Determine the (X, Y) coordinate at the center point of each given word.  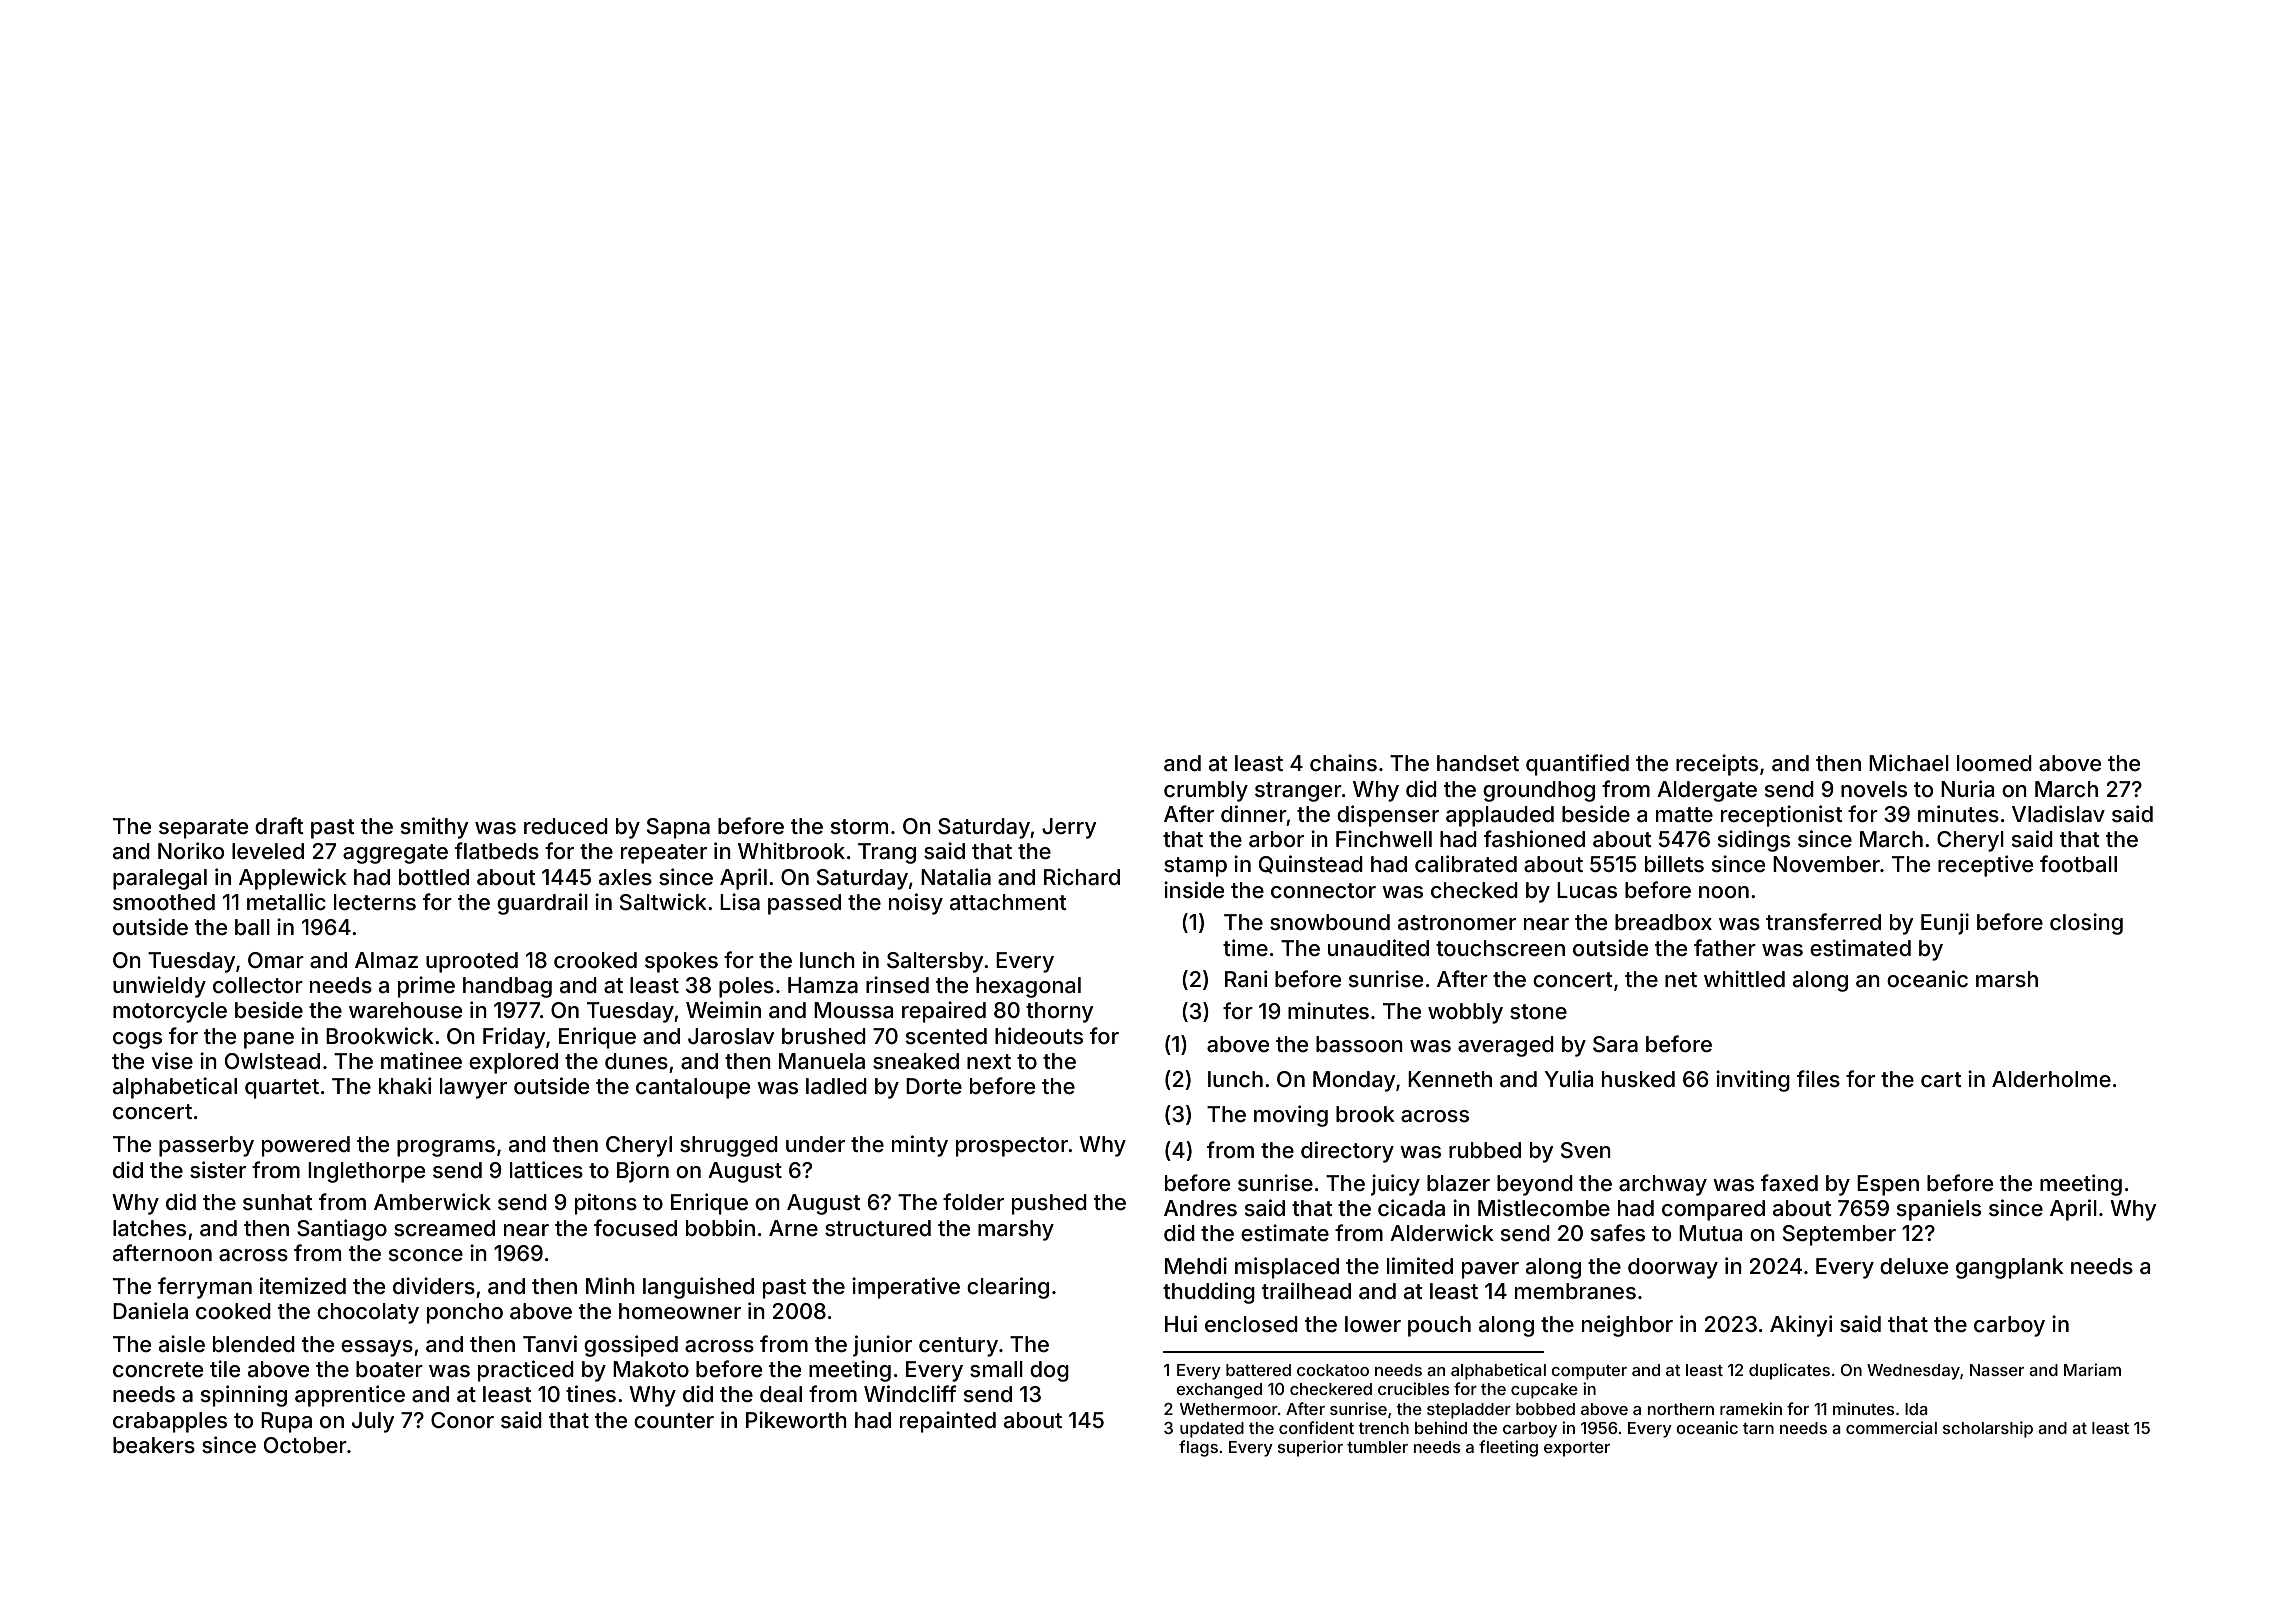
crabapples (170, 1422)
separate (203, 829)
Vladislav (2058, 814)
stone (1538, 1012)
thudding (1209, 1293)
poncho (465, 1313)
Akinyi (1801, 1326)
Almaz (386, 960)
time (1245, 948)
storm (859, 827)
